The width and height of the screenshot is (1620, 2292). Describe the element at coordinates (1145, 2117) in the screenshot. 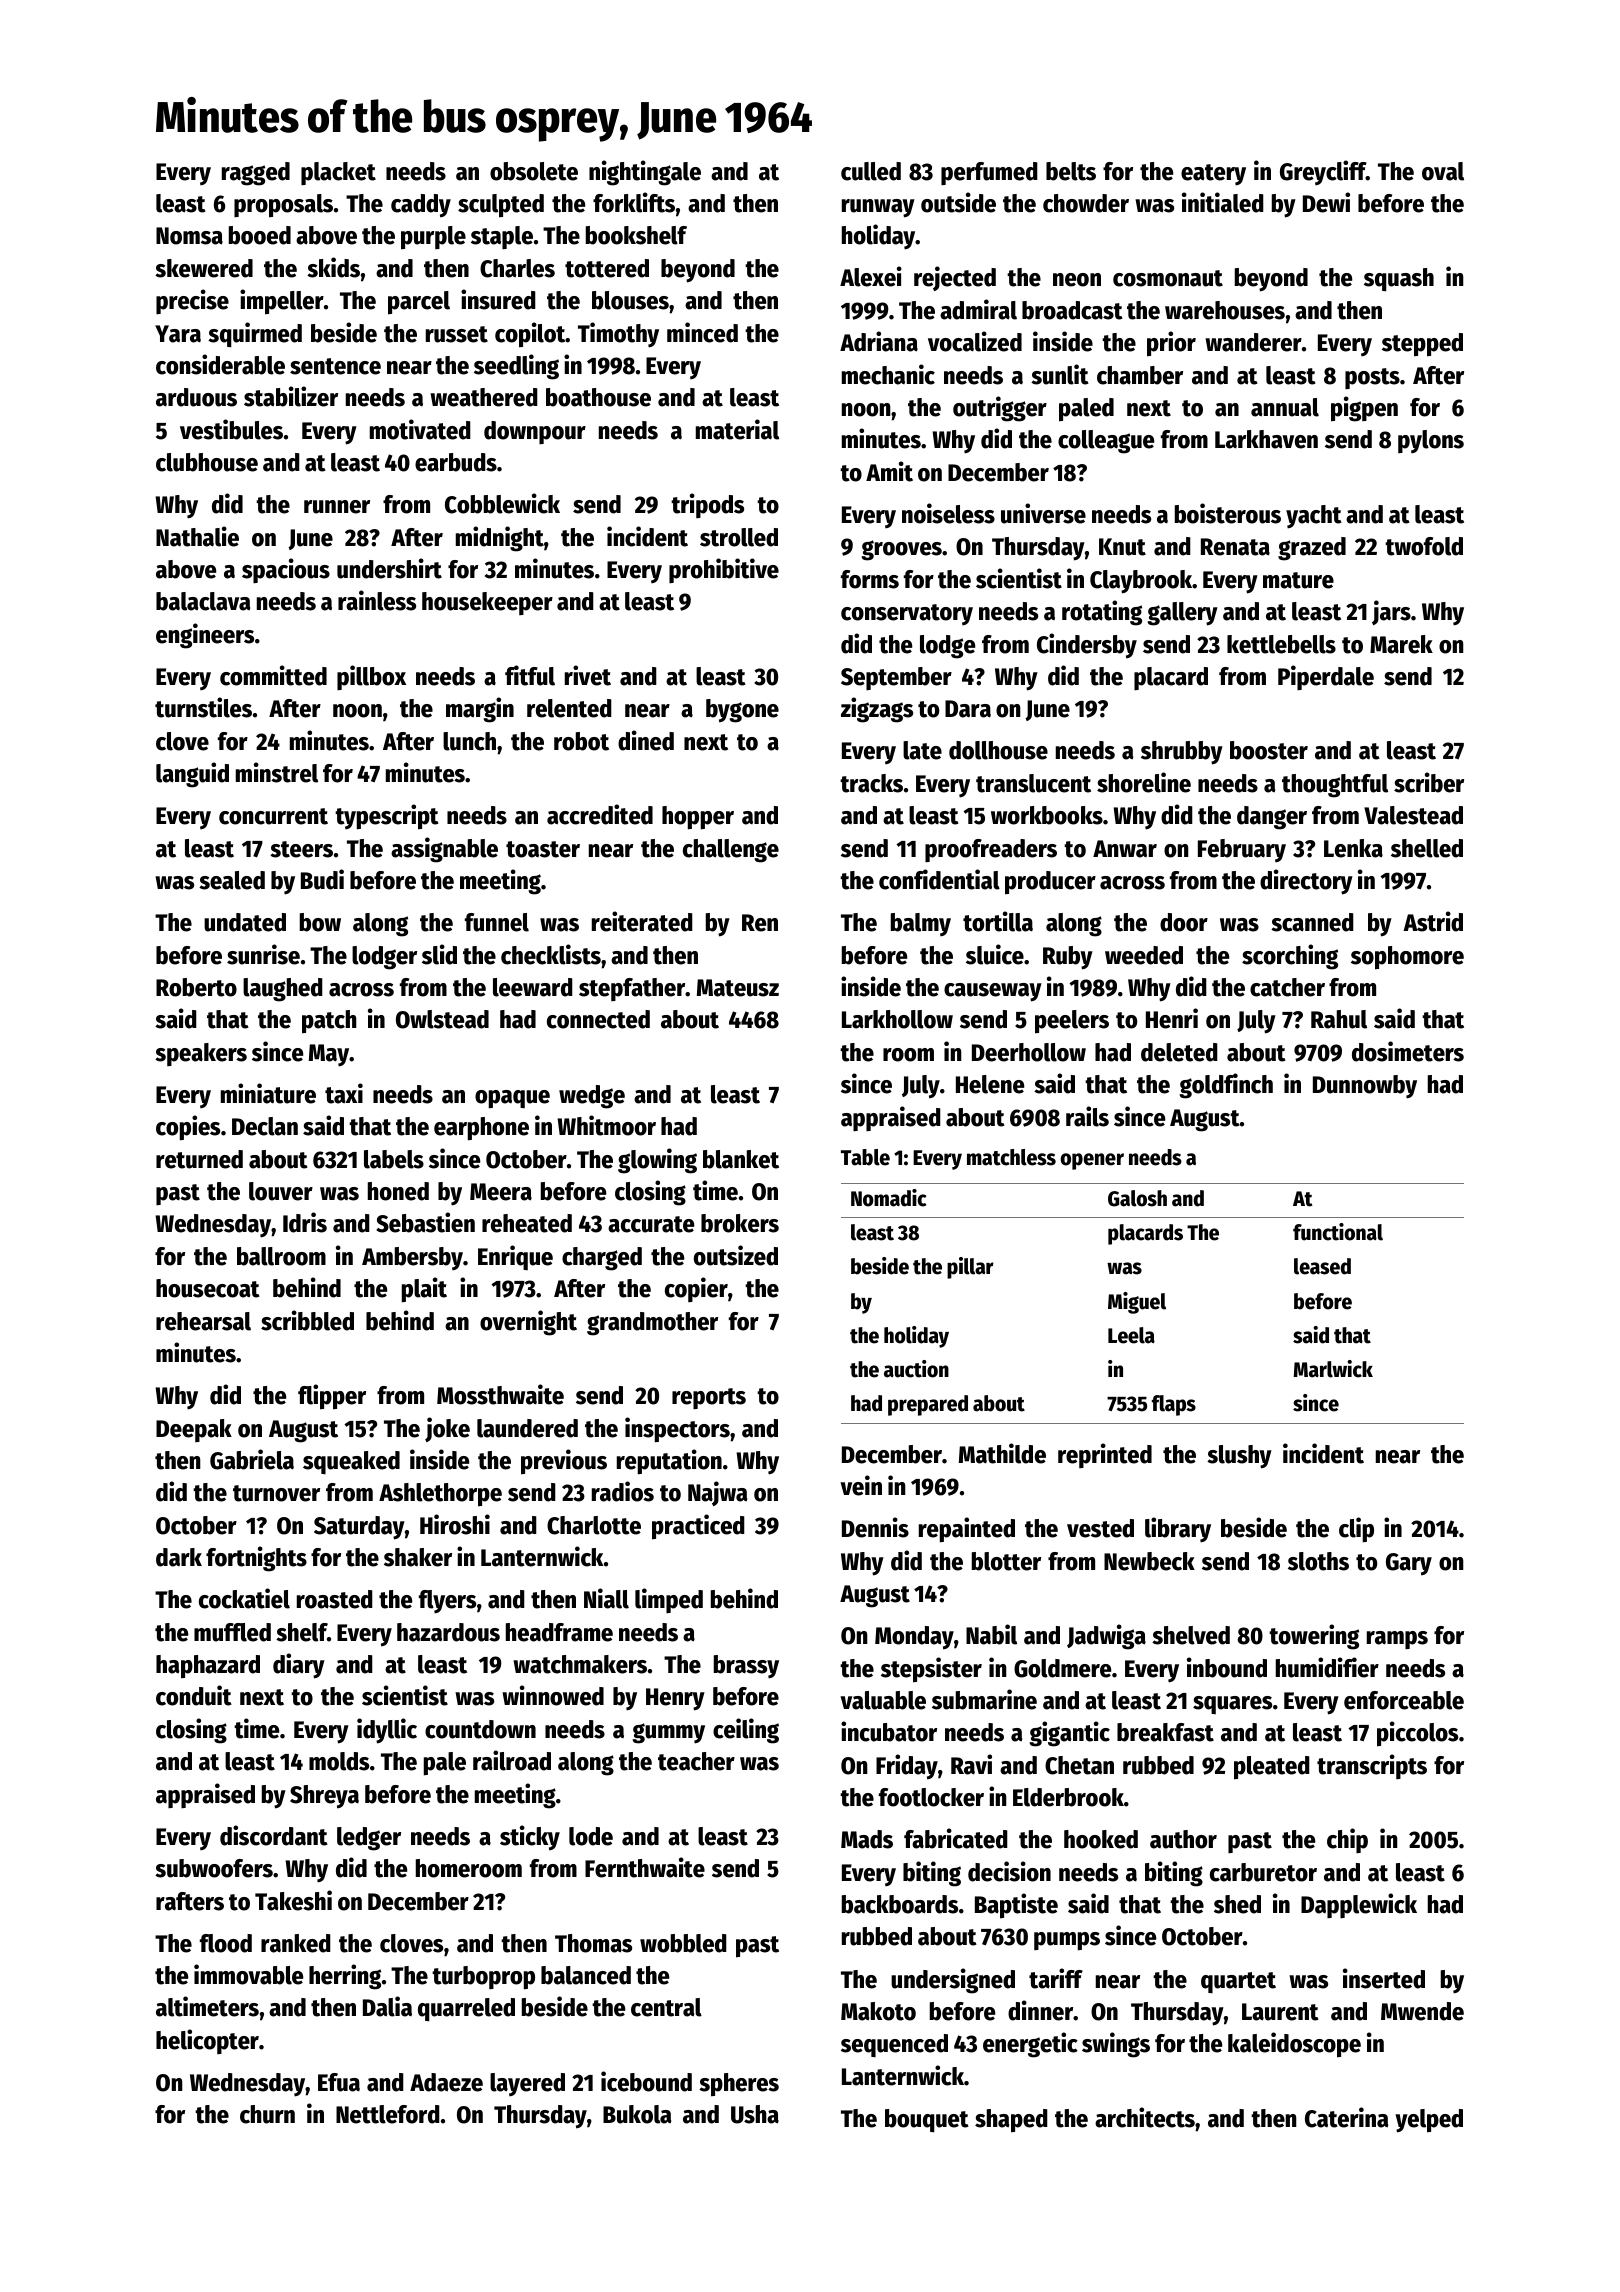

I see `architects` at that location.
